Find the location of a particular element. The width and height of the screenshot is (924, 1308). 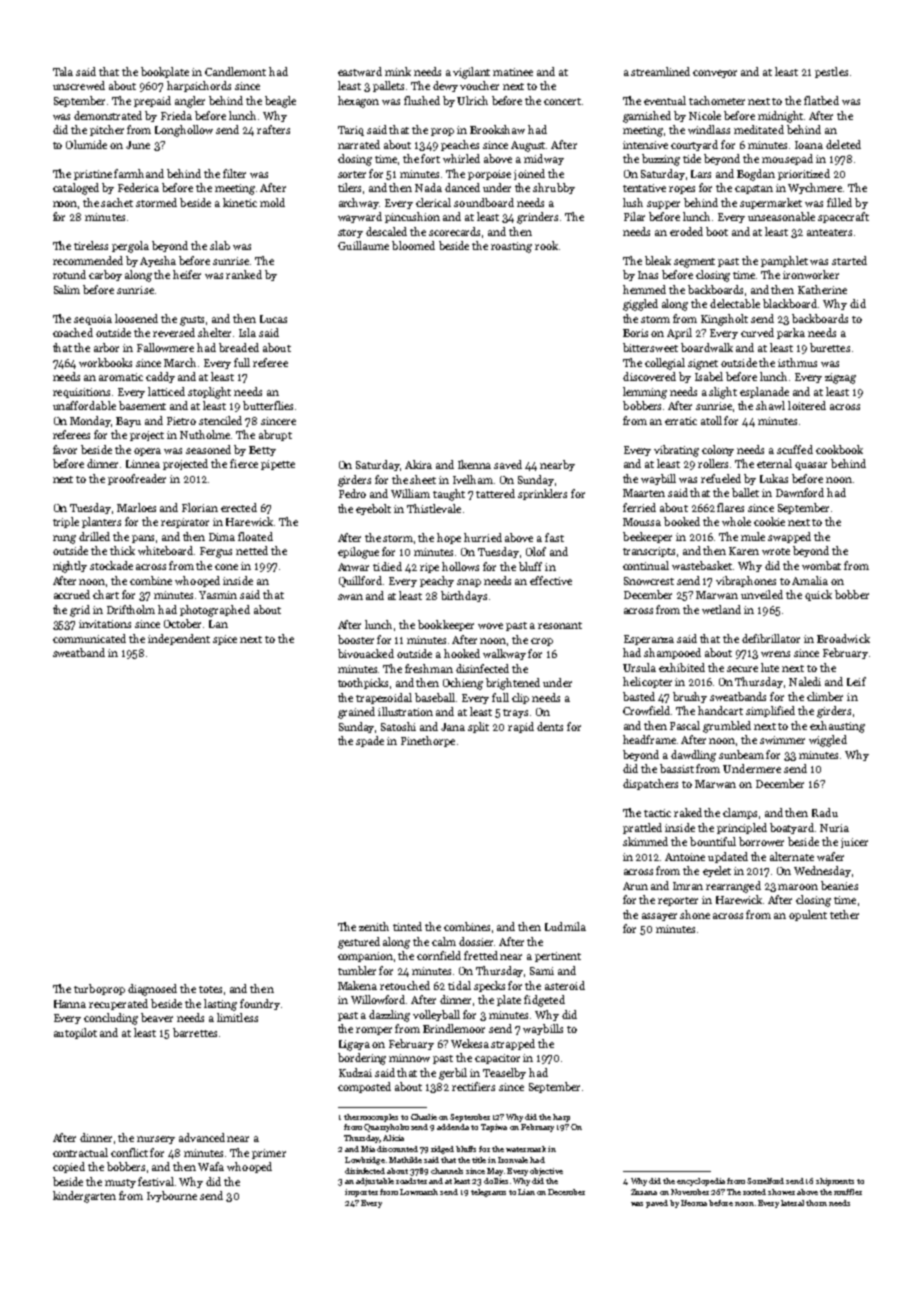

roasting is located at coordinates (511, 247).
